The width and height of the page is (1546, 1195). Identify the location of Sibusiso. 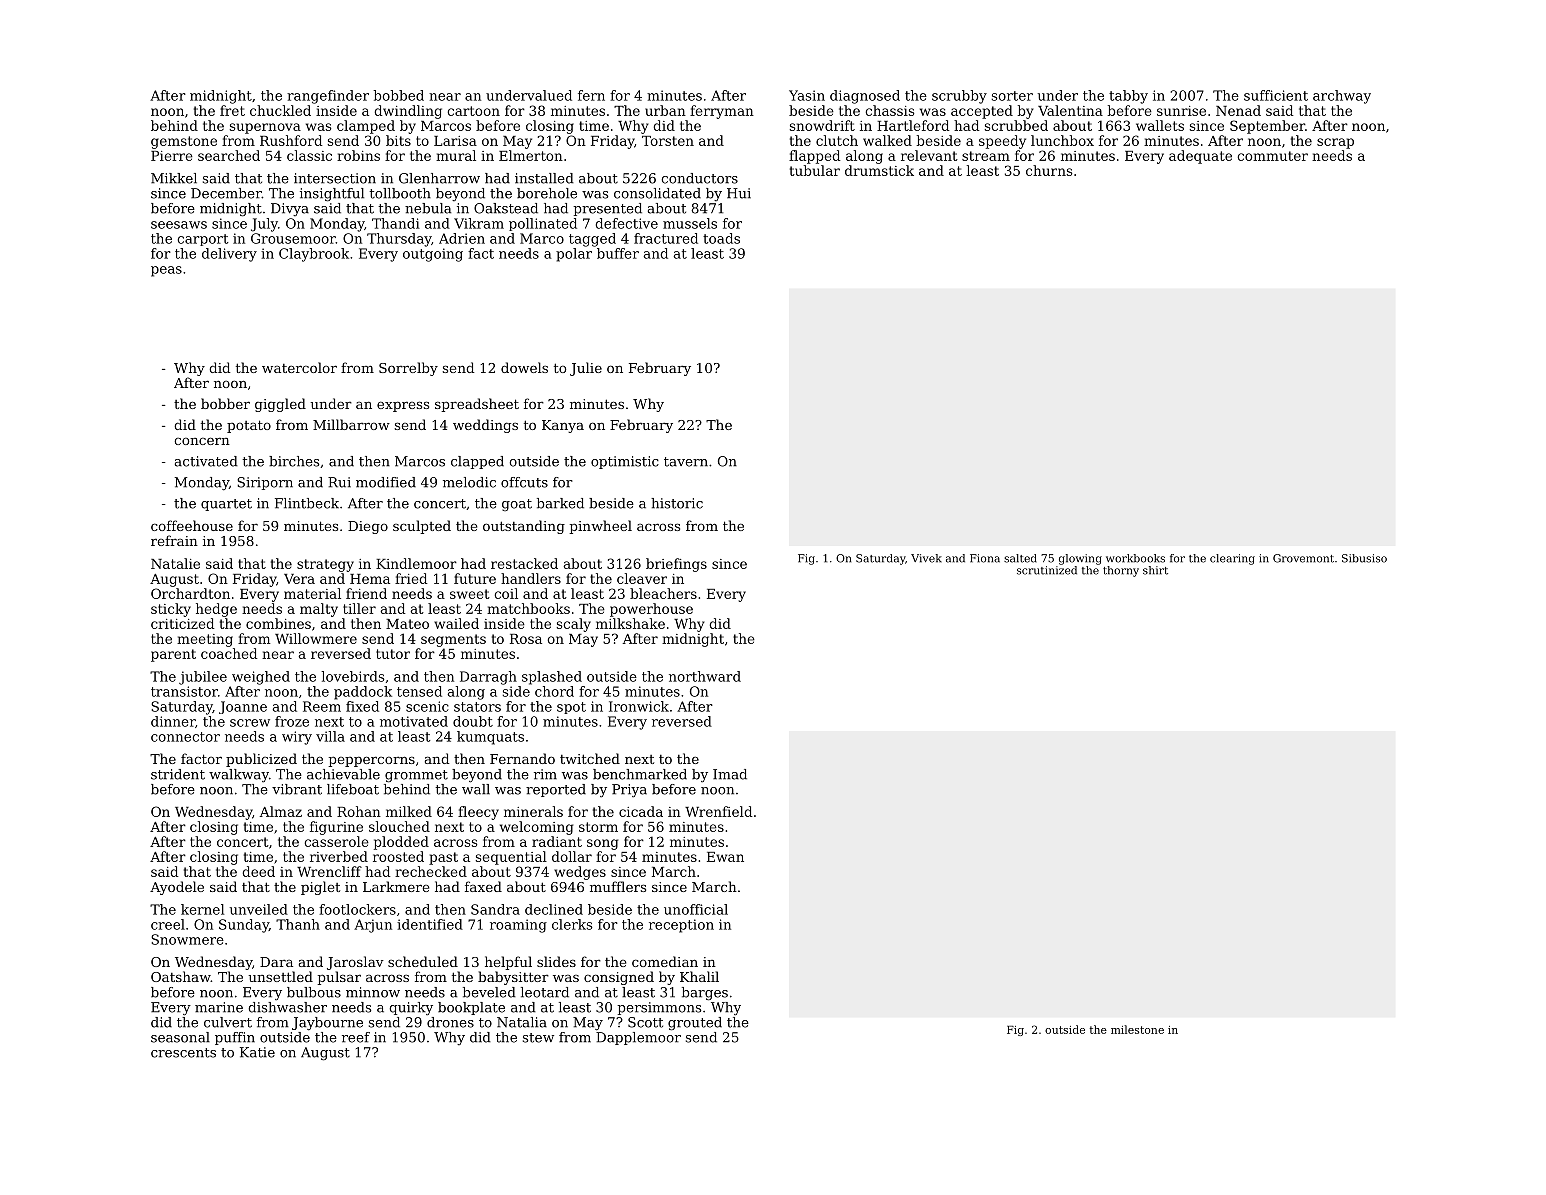
(1364, 558).
